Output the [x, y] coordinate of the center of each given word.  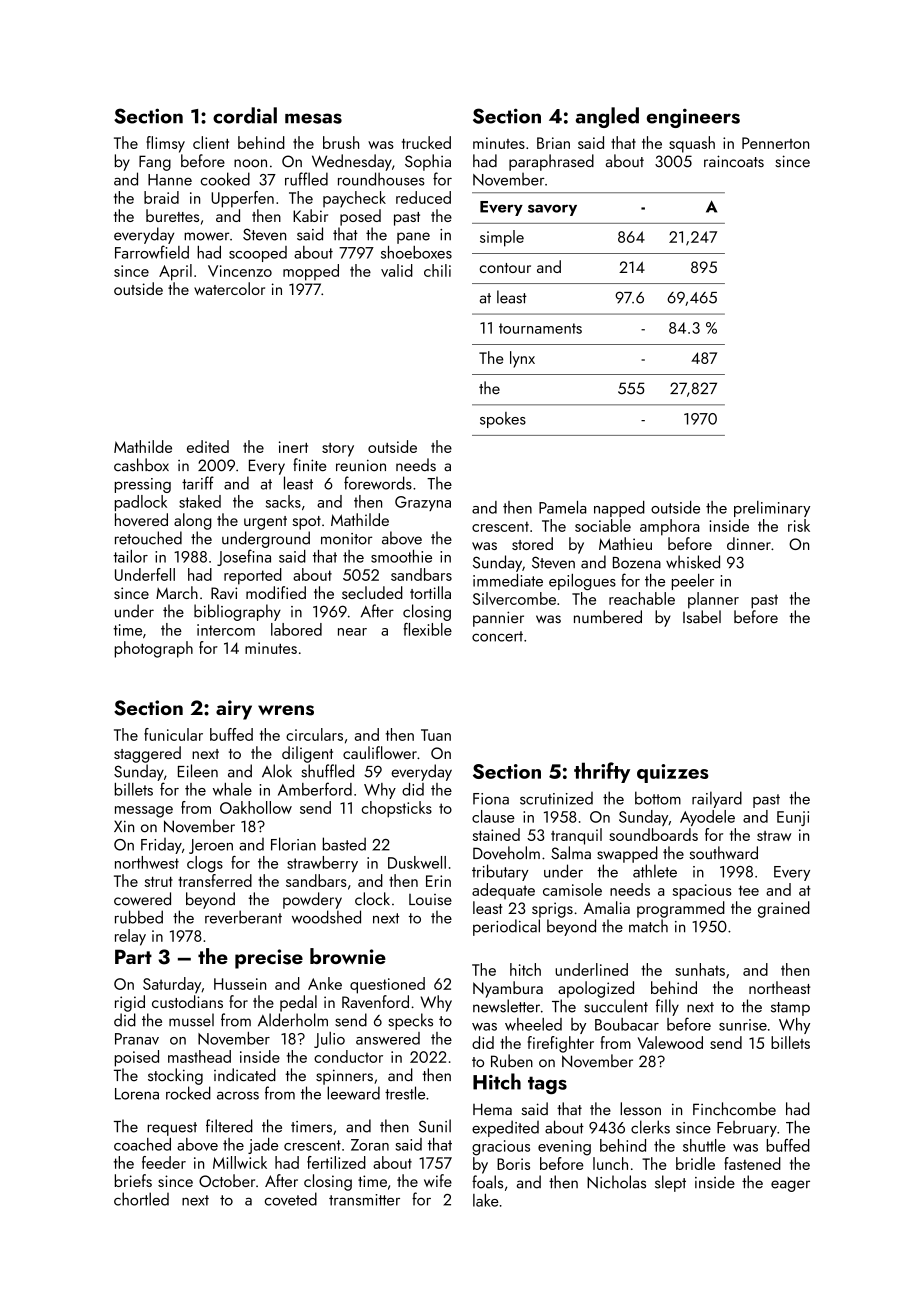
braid [161, 197]
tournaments [540, 328]
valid [397, 270]
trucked [426, 142]
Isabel [702, 617]
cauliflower [380, 752]
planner [713, 600]
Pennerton [775, 143]
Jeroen [211, 846]
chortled [141, 1199]
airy [234, 710]
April [175, 272]
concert [497, 636]
